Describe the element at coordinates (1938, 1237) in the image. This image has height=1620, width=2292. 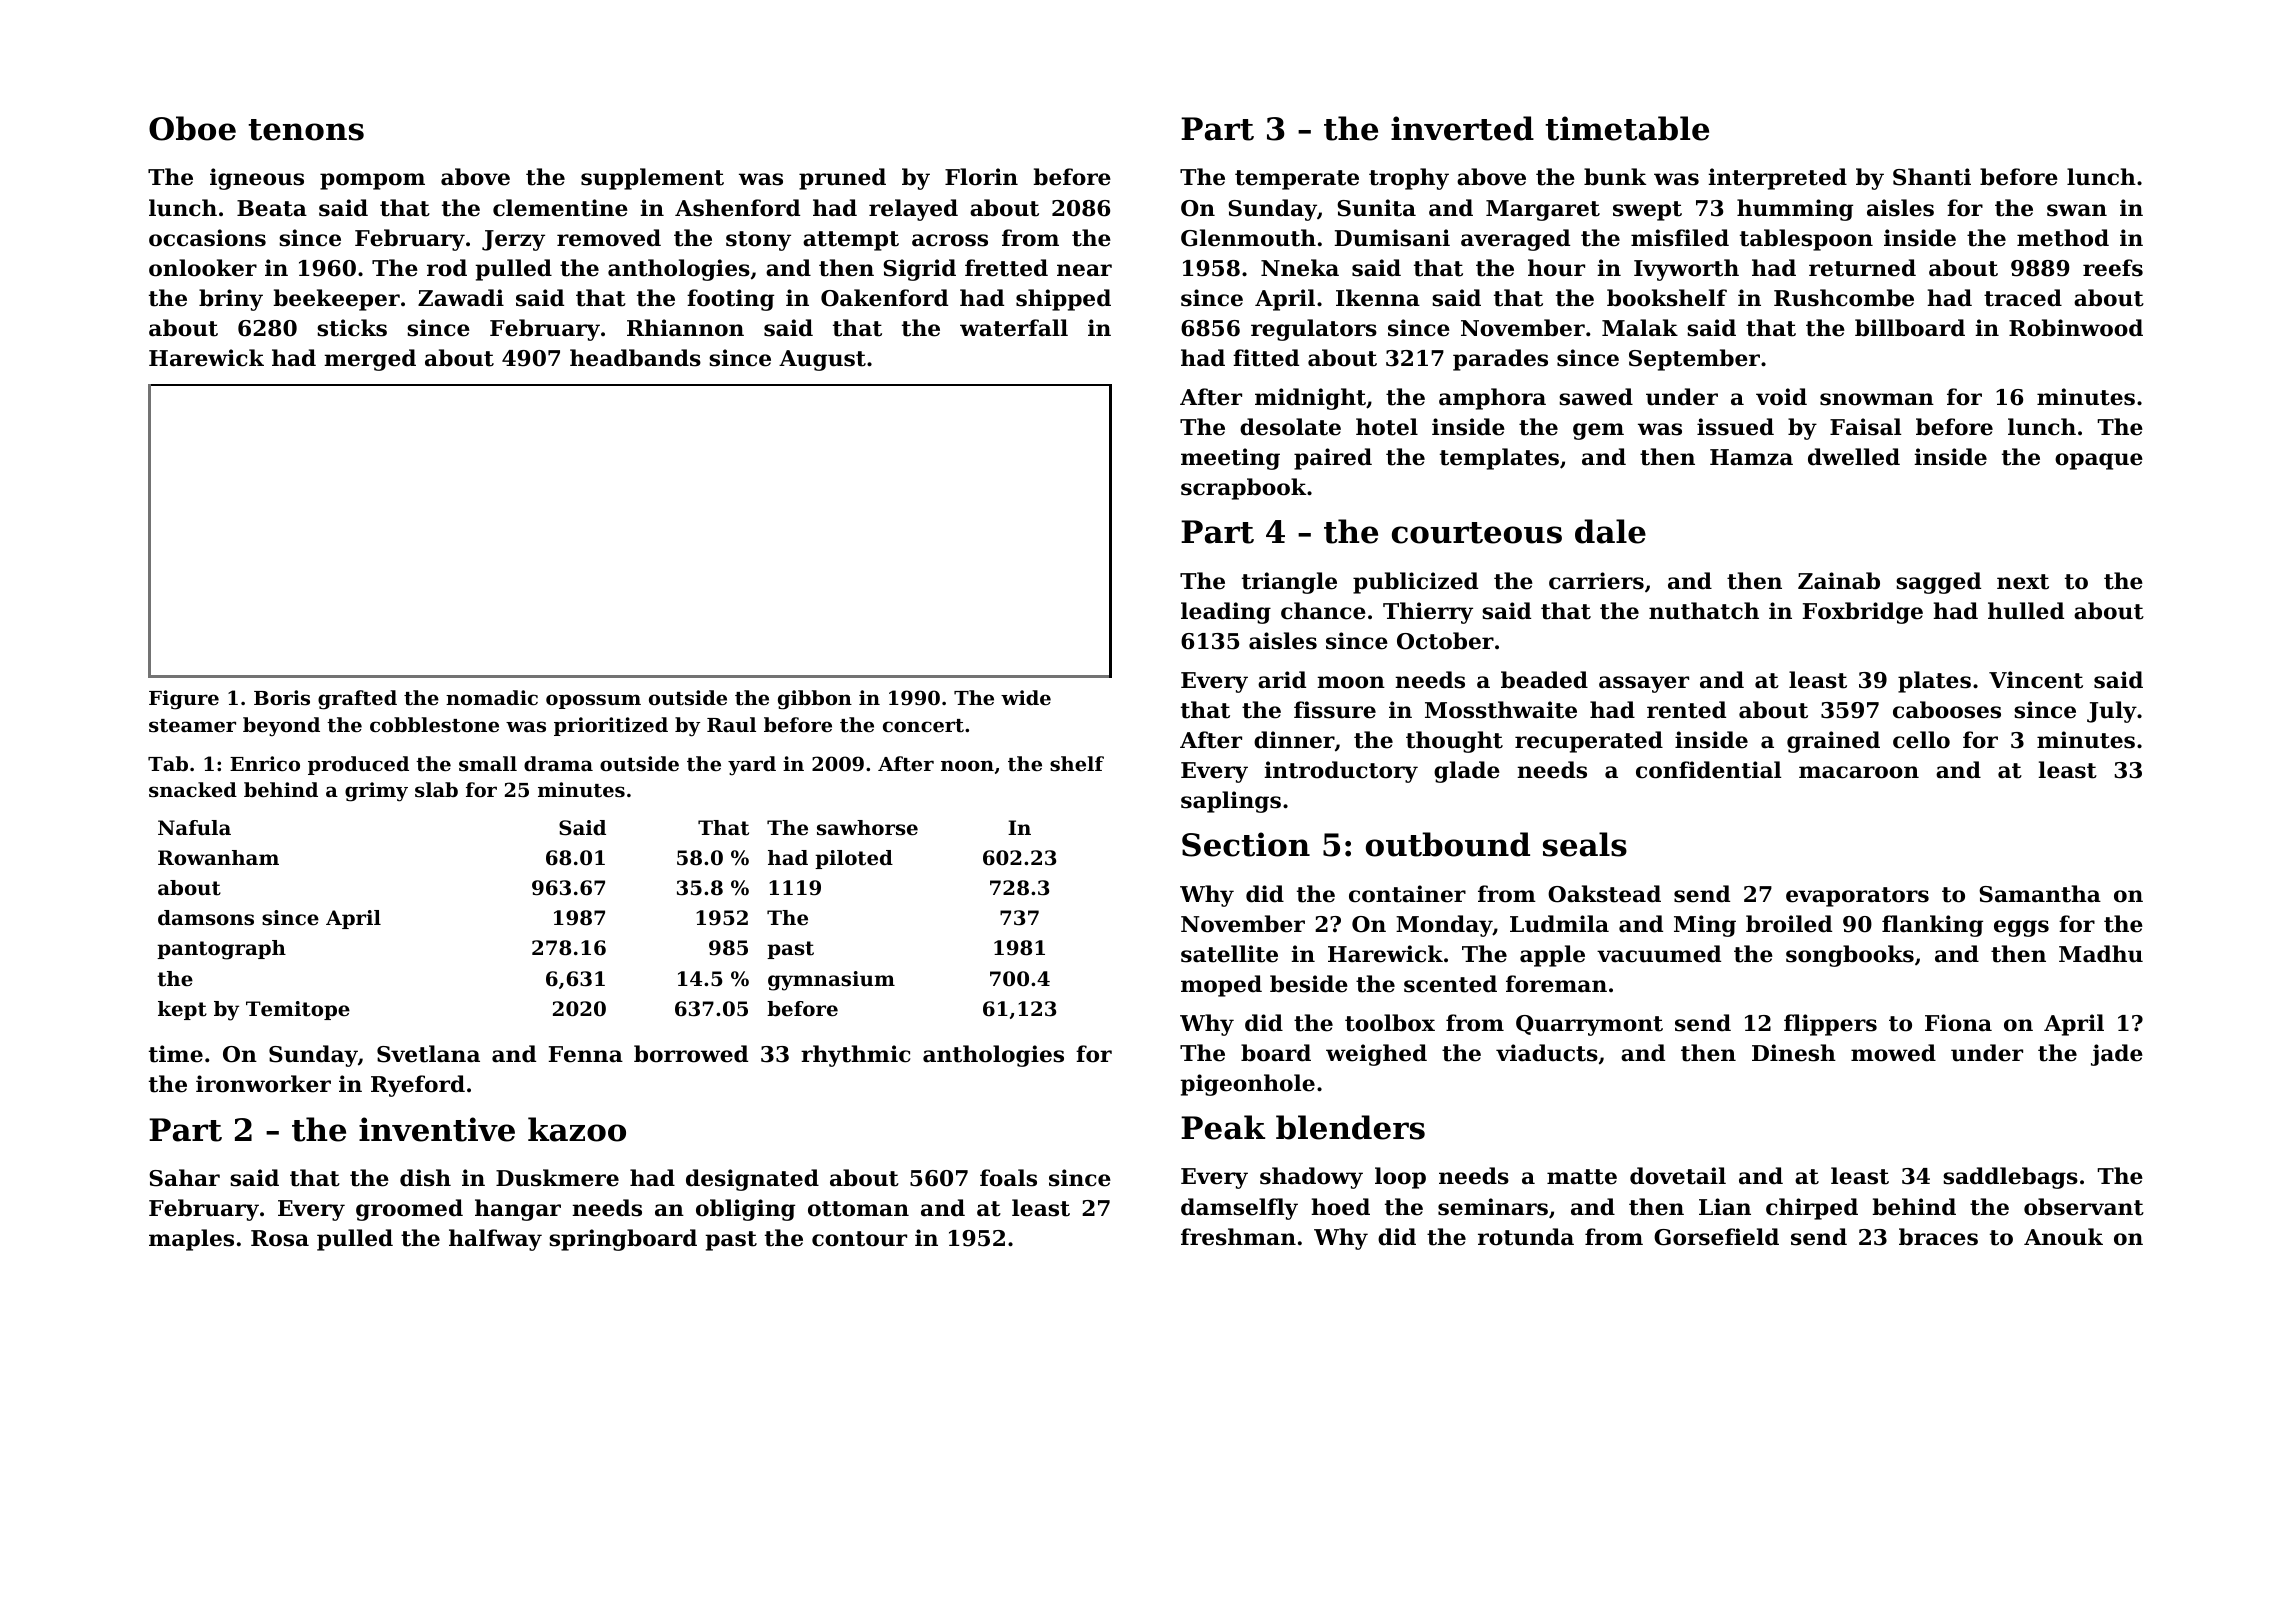
I see `braces` at that location.
